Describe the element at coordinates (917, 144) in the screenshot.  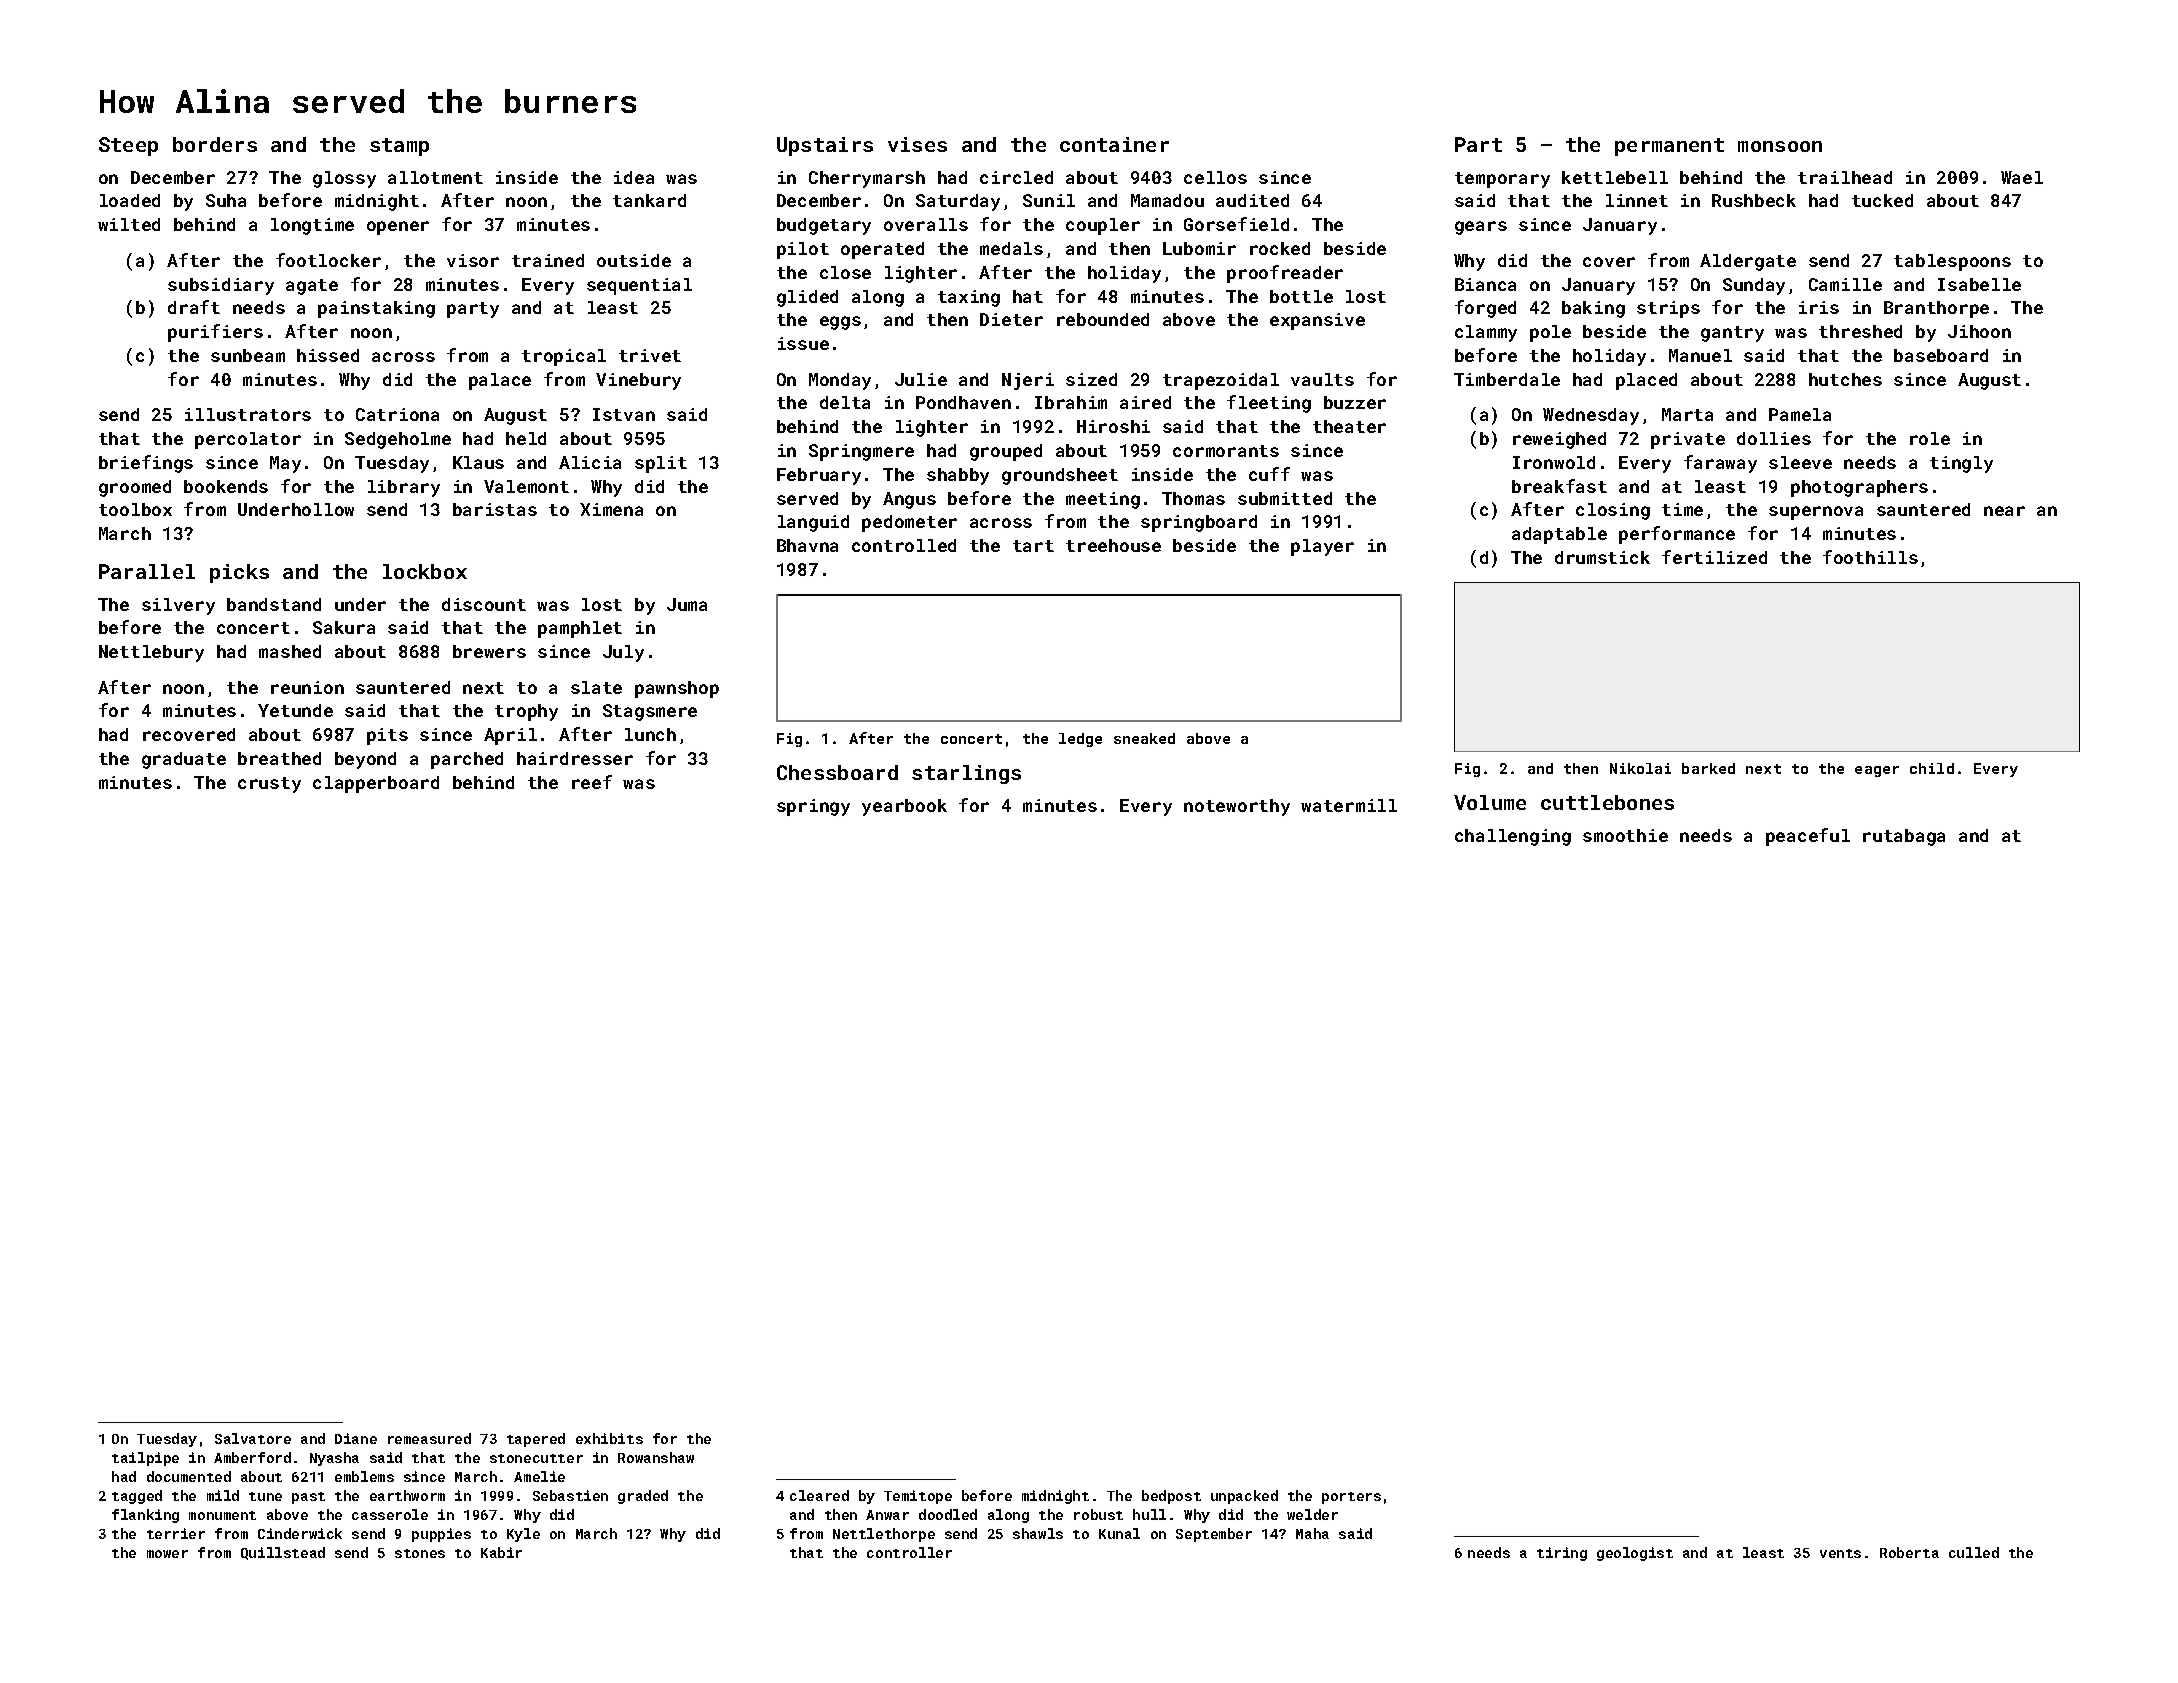
I see `vises` at that location.
